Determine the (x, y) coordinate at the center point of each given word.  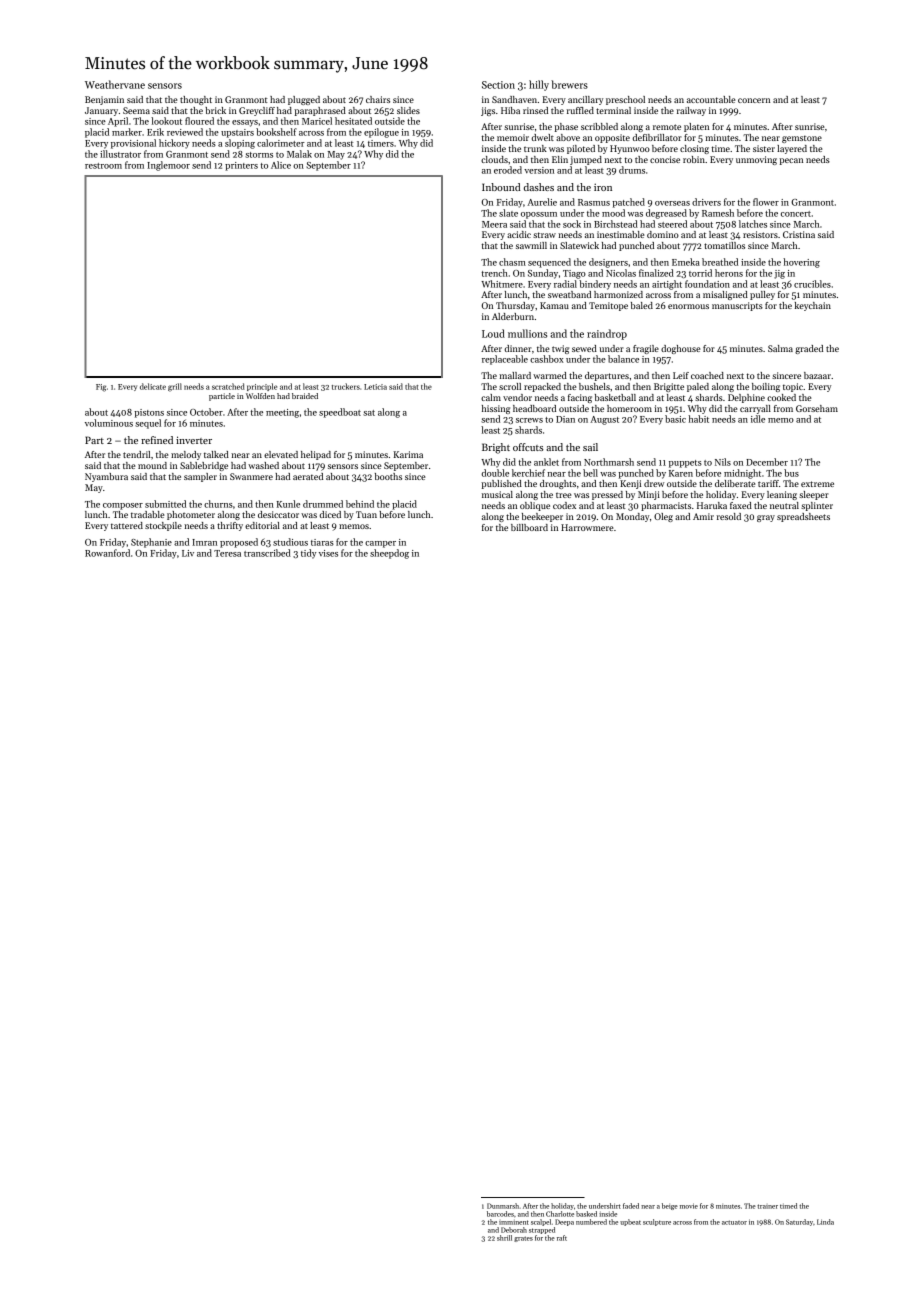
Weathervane (115, 84)
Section (498, 85)
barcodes (500, 1214)
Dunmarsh (503, 1206)
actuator (734, 1222)
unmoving (756, 160)
